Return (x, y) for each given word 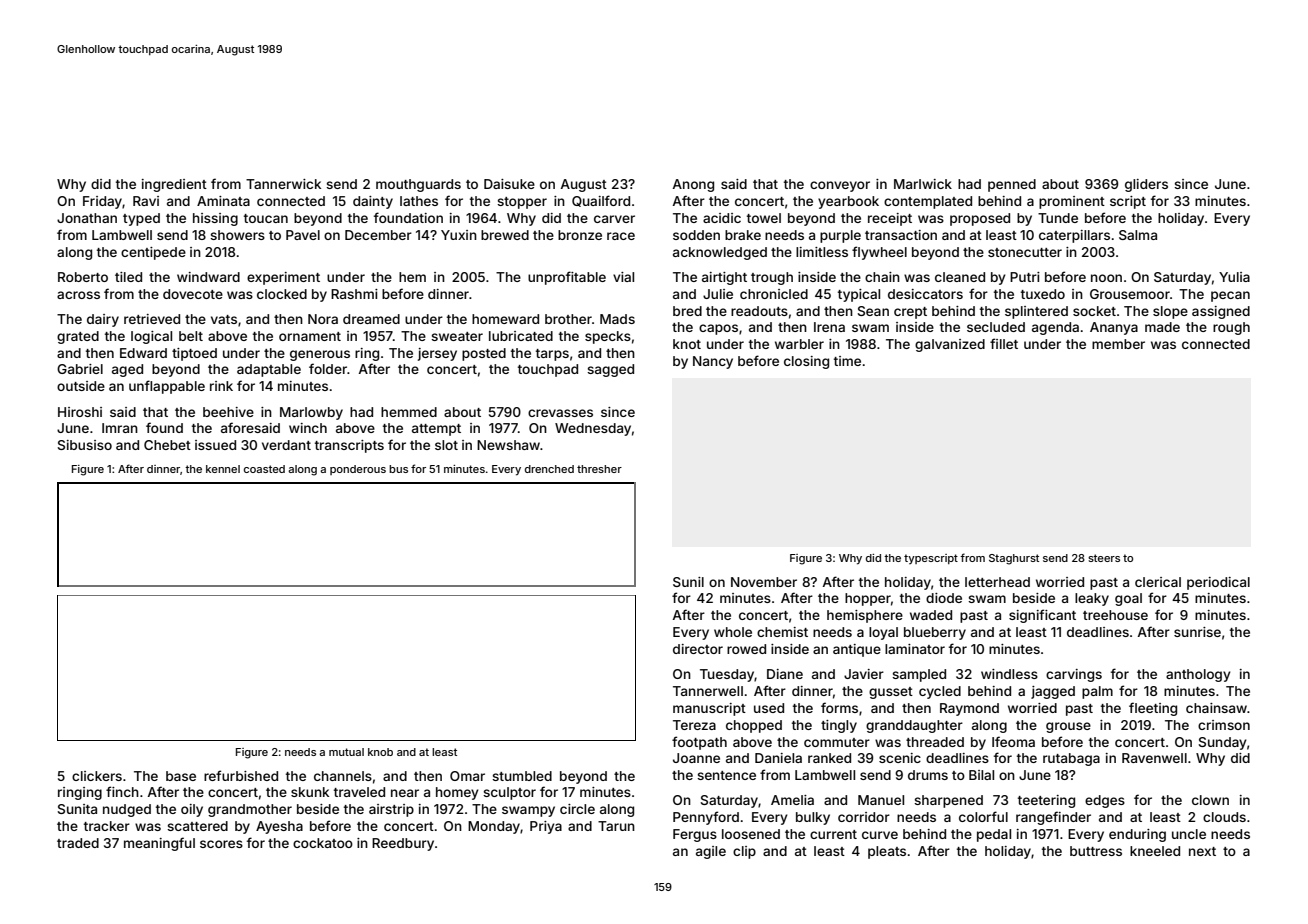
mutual (346, 752)
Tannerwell (708, 691)
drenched (549, 469)
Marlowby (311, 413)
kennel (223, 469)
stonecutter (1025, 252)
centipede (153, 253)
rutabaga (1071, 759)
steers (1104, 558)
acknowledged (720, 253)
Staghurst (1014, 559)
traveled (359, 792)
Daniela (778, 758)
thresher (599, 469)
